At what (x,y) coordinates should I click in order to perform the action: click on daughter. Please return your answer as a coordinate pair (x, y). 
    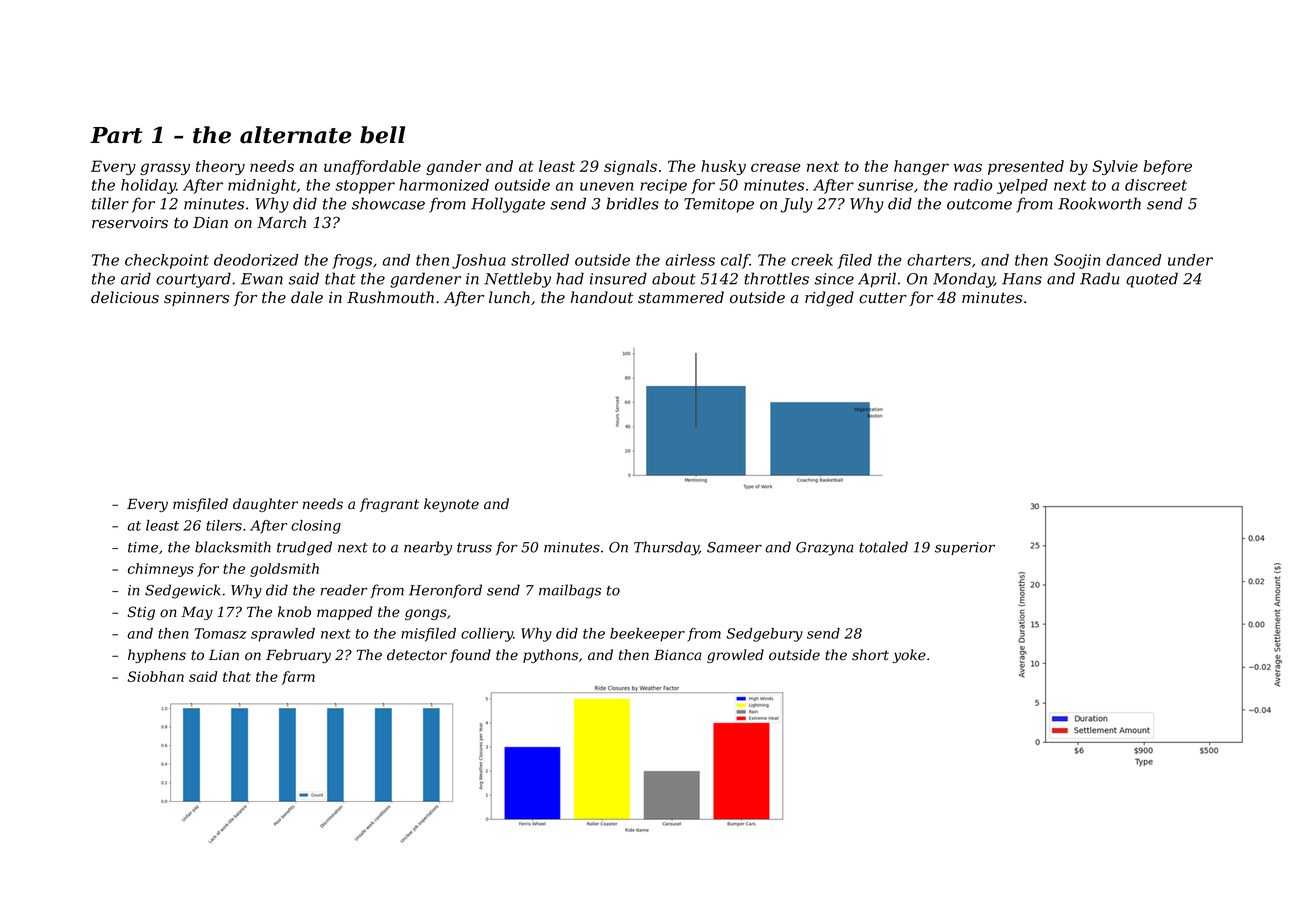
    Looking at the image, I should click on (265, 505).
